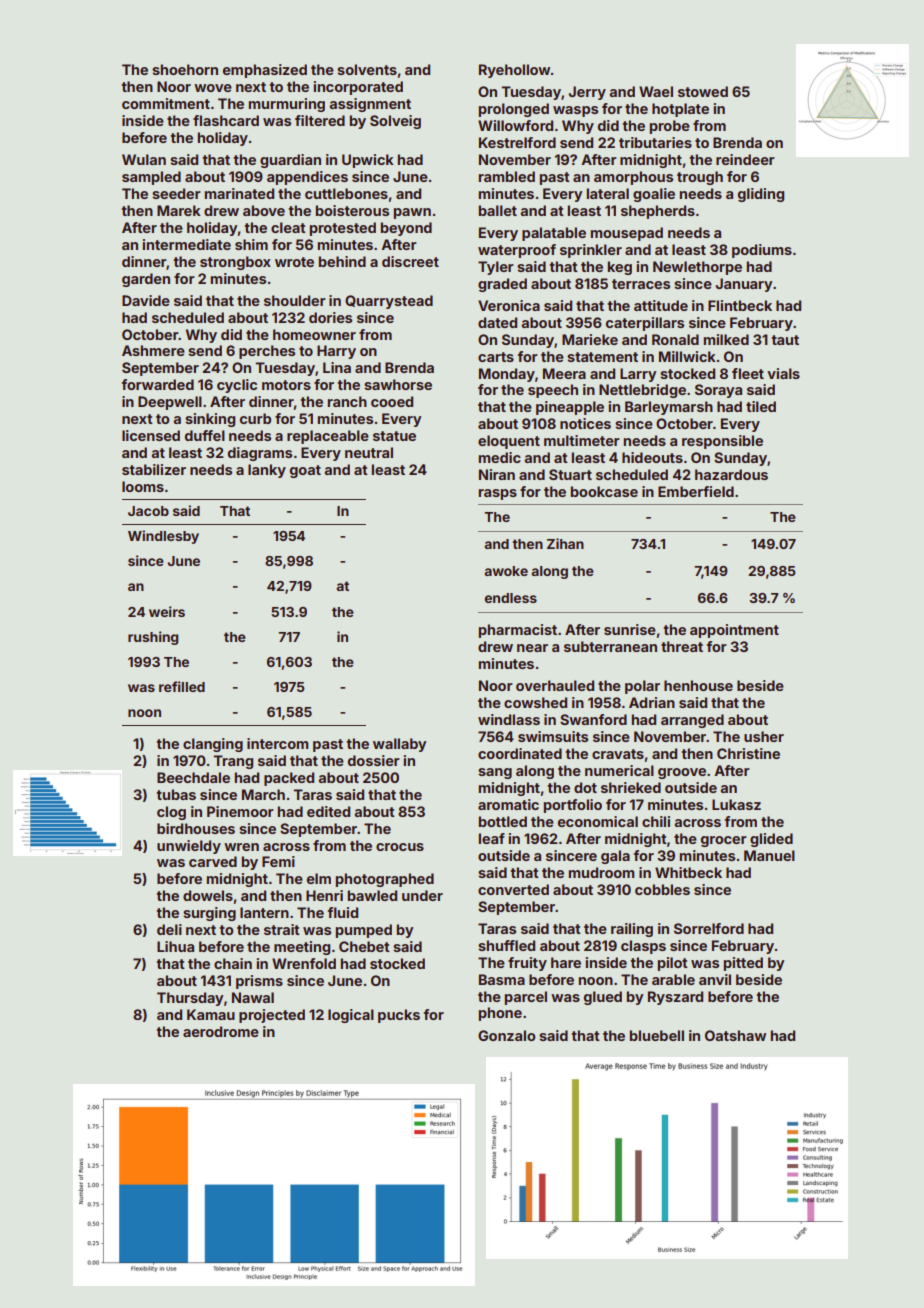  Describe the element at coordinates (267, 471) in the screenshot. I see `lanky` at that location.
